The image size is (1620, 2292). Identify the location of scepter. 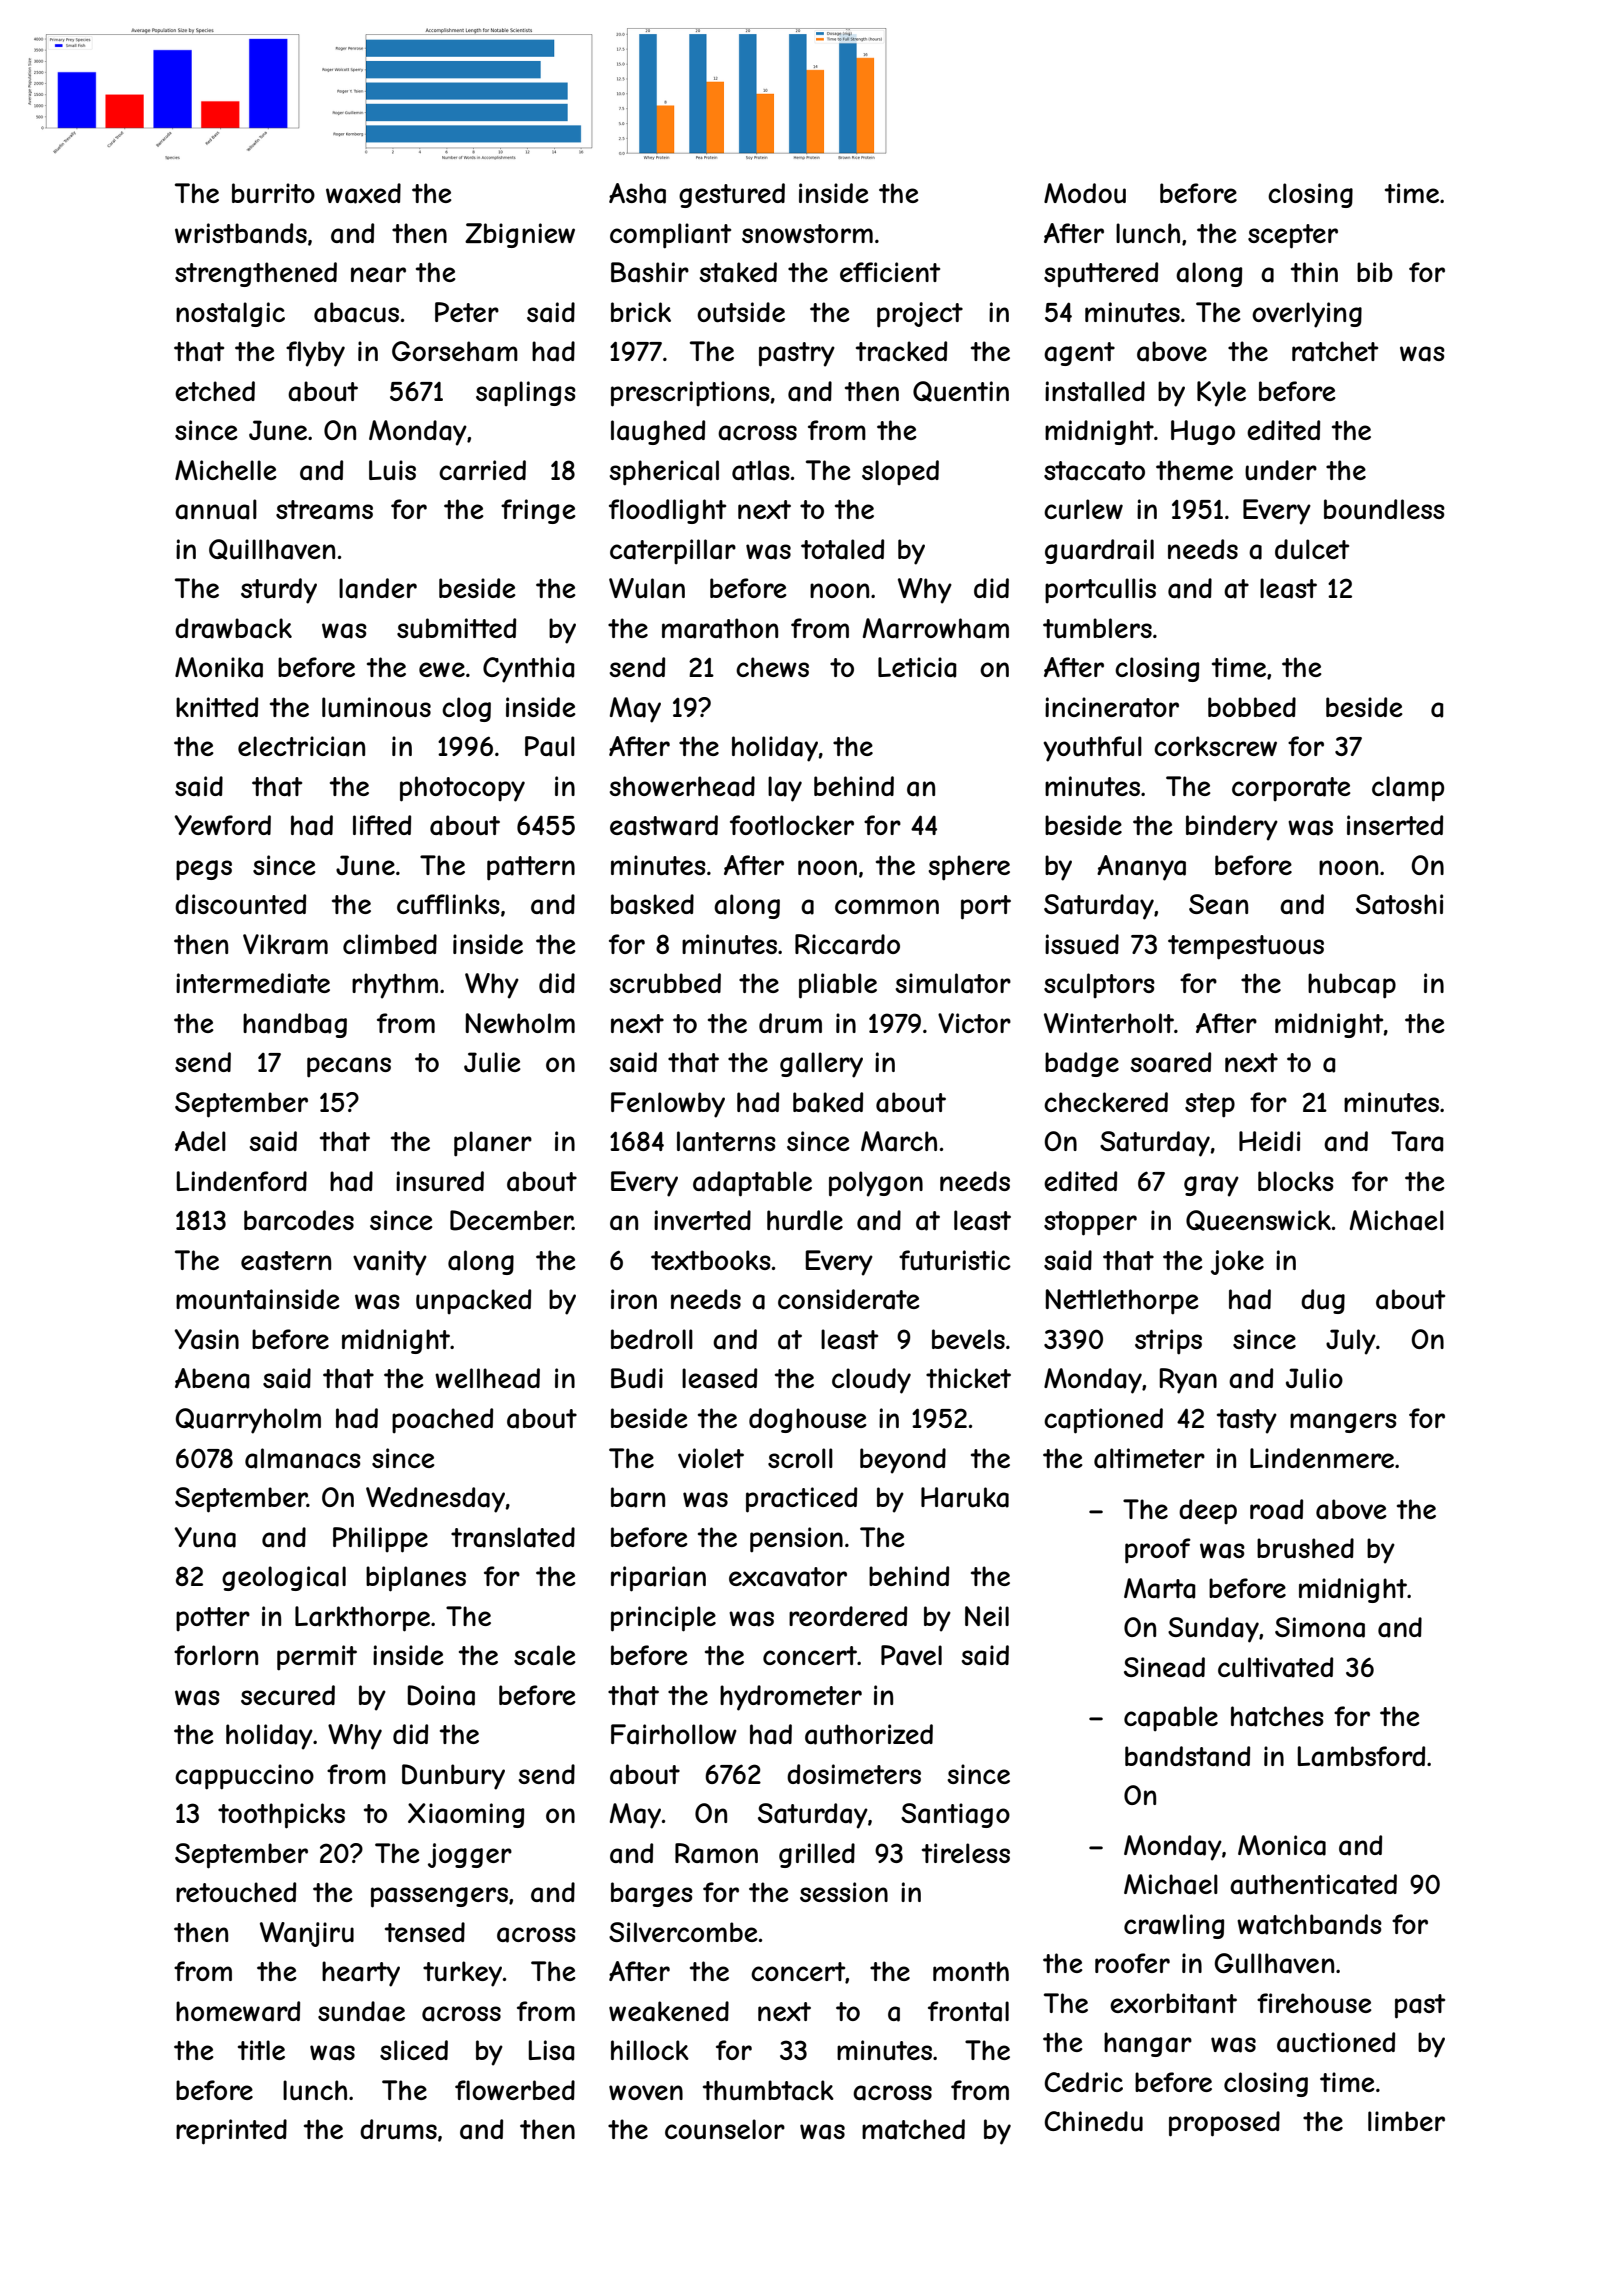
(1293, 236).
